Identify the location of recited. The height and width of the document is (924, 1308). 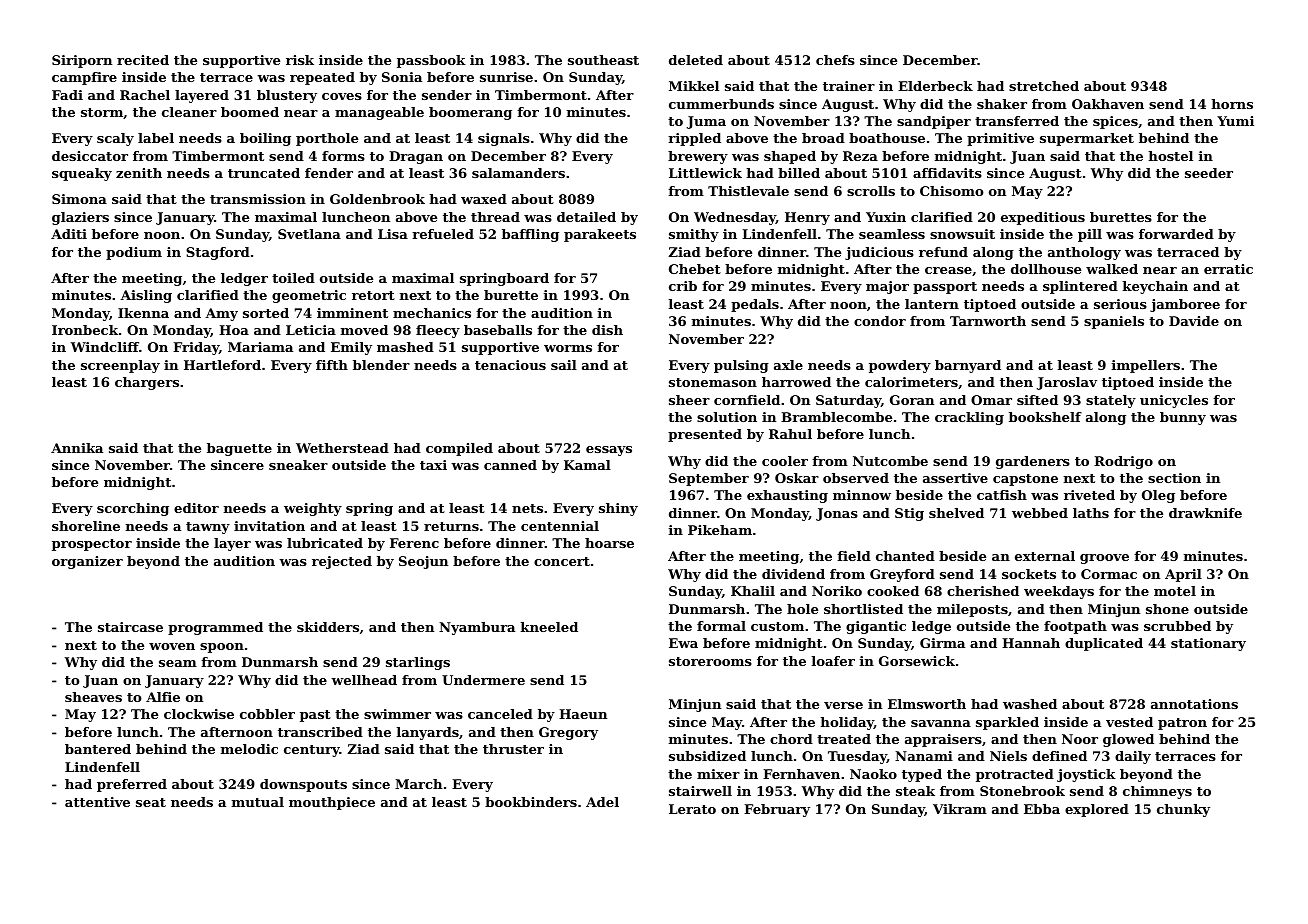
(143, 60).
